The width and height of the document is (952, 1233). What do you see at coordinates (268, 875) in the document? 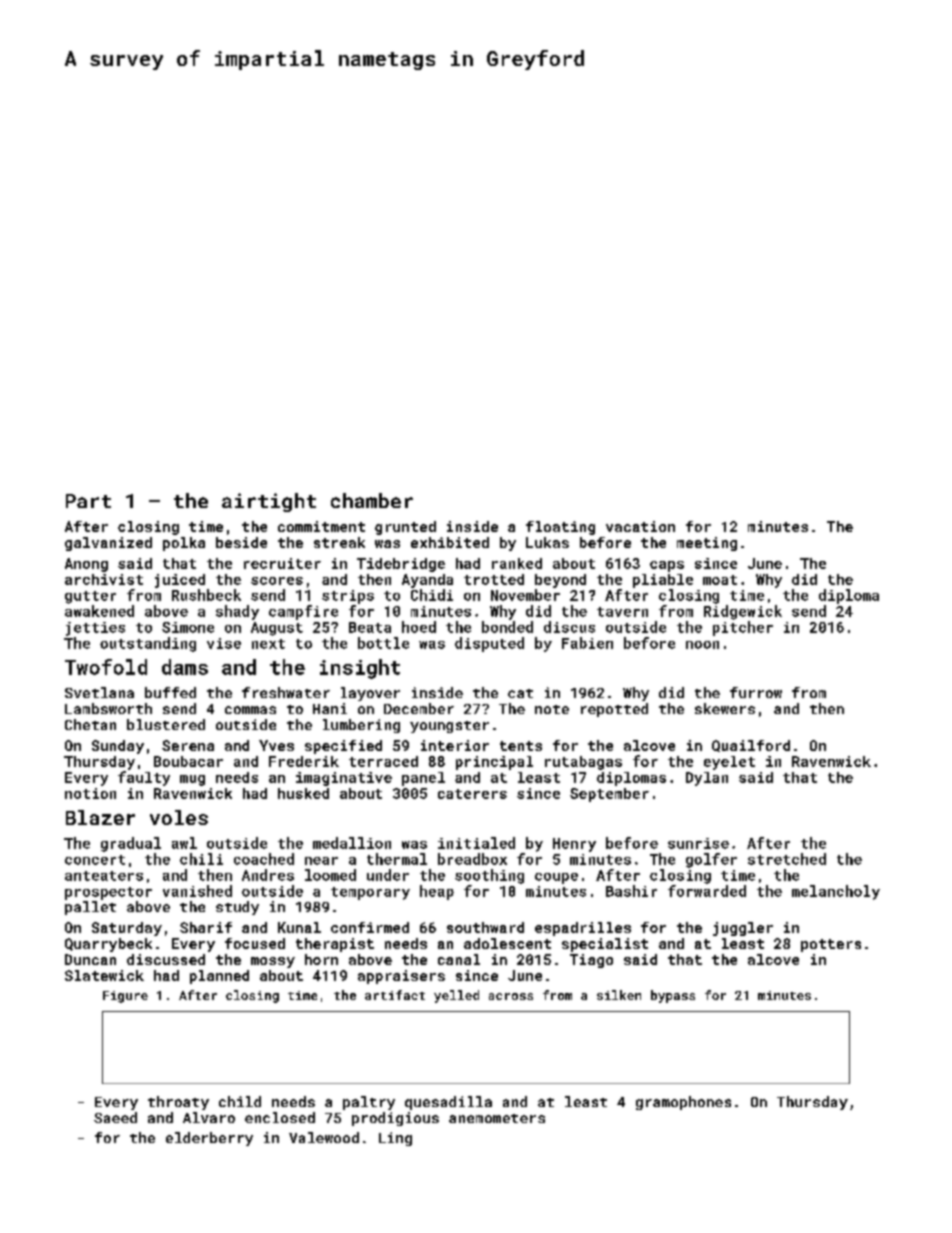
I see `Andres` at bounding box center [268, 875].
